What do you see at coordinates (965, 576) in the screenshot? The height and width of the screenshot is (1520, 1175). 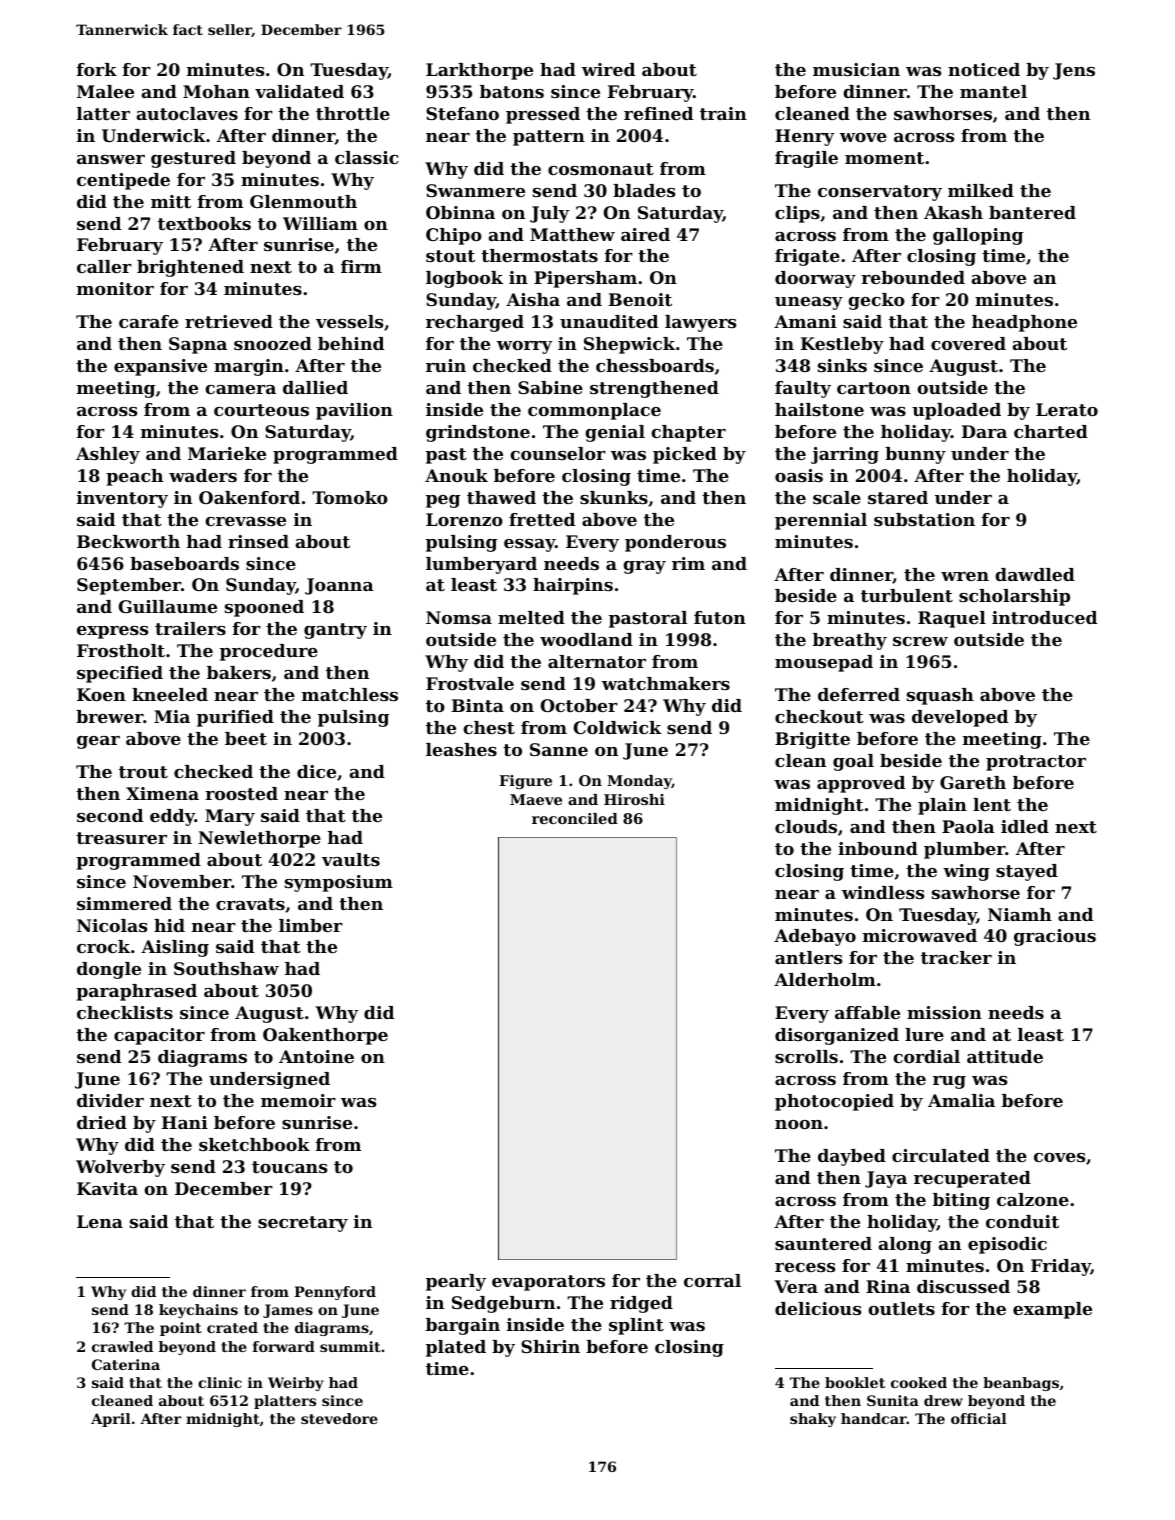 I see `wren` at bounding box center [965, 576].
